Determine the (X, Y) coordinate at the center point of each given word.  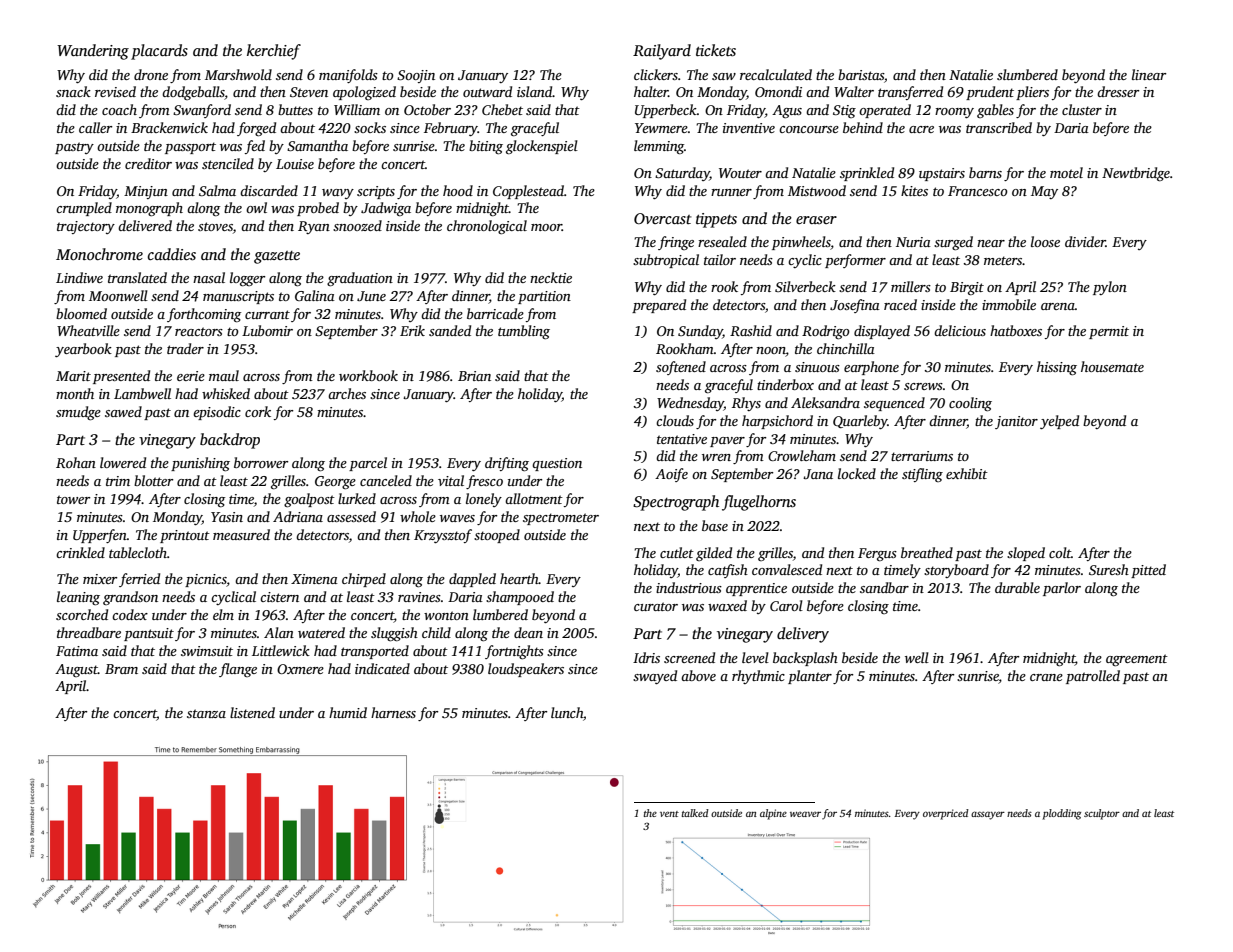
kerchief (274, 52)
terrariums (922, 456)
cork (258, 411)
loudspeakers (526, 670)
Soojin (416, 76)
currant (267, 314)
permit (1109, 332)
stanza (206, 713)
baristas (861, 74)
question (557, 464)
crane (1046, 677)
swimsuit (207, 651)
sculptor (1102, 814)
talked (695, 813)
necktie (551, 277)
